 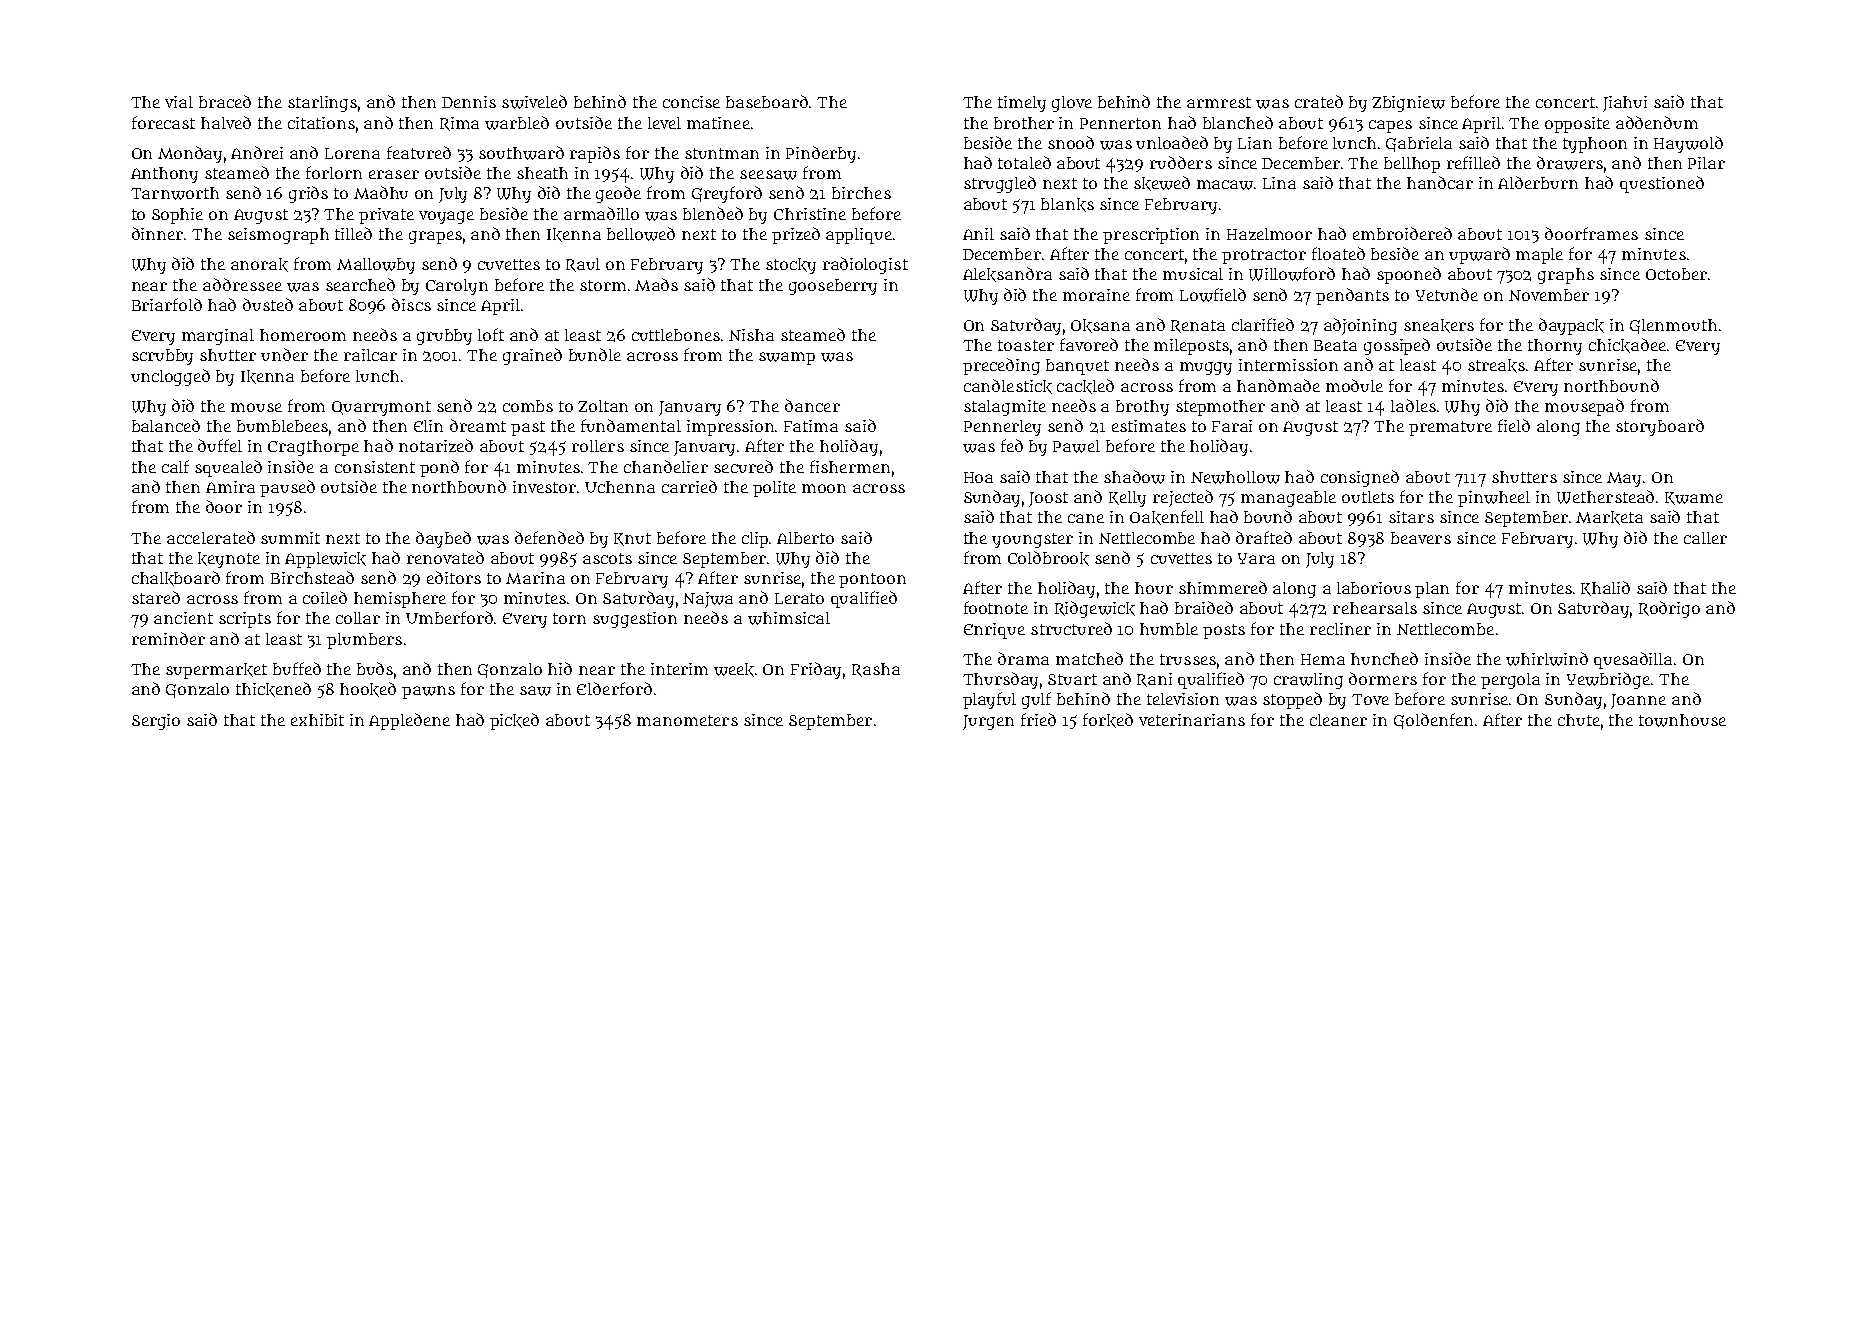 I want to click on stalagmite, so click(x=1005, y=408).
